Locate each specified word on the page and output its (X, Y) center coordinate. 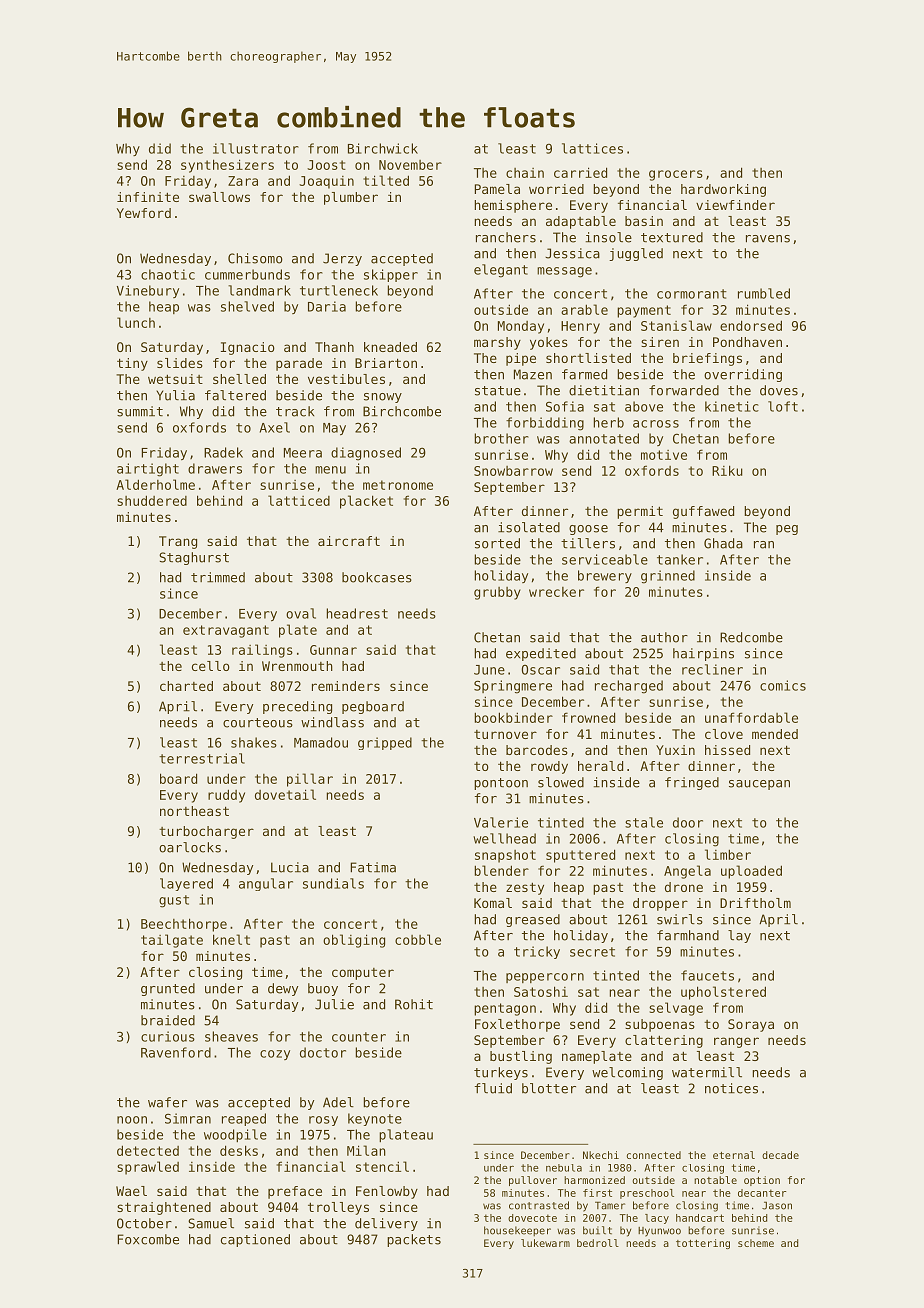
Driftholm (755, 903)
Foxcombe (148, 1239)
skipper (391, 275)
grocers (676, 175)
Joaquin (326, 182)
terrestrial (202, 758)
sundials (333, 883)
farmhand (688, 935)
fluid (493, 1088)
